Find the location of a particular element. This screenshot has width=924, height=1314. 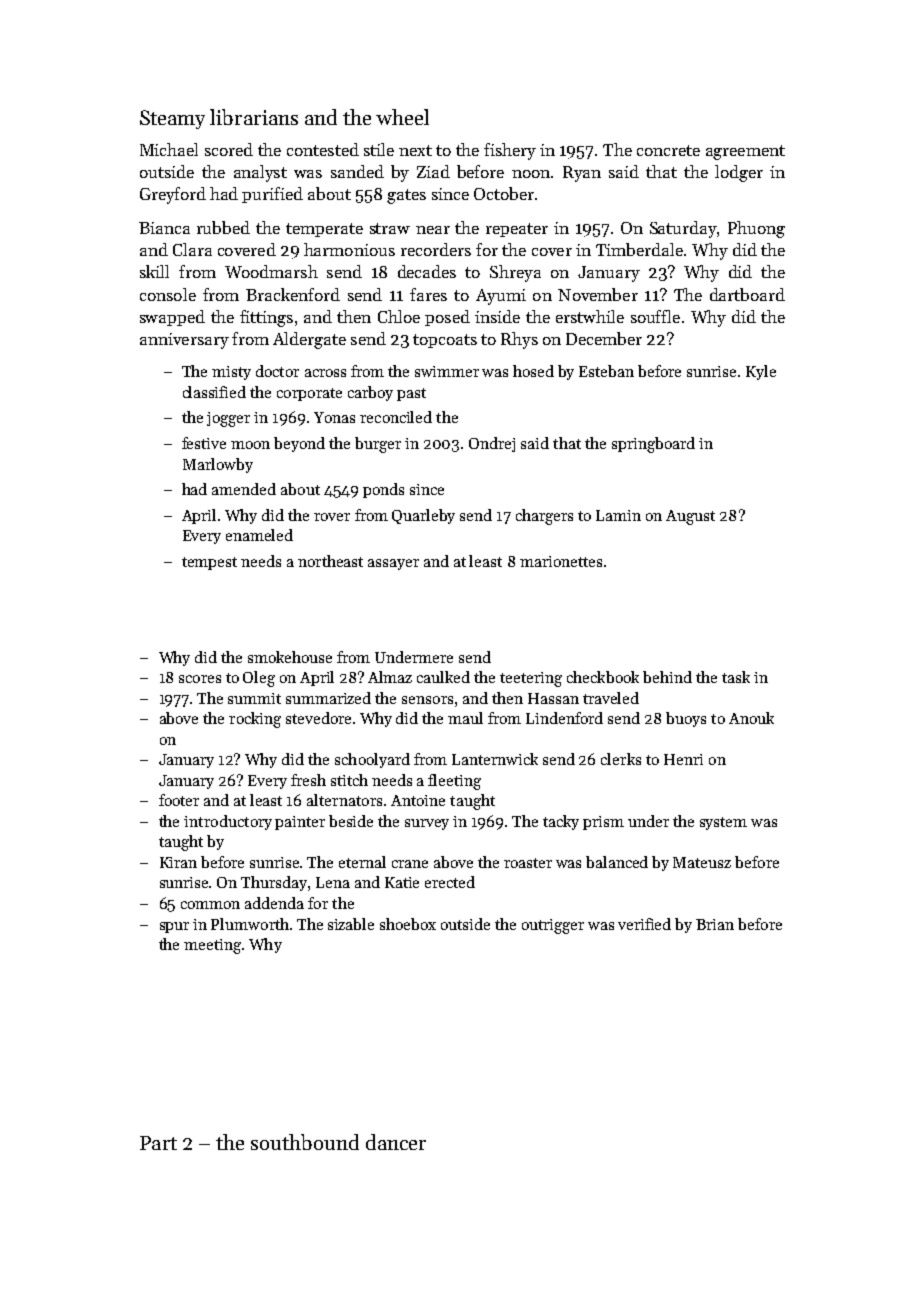

Anouk is located at coordinates (751, 718).
